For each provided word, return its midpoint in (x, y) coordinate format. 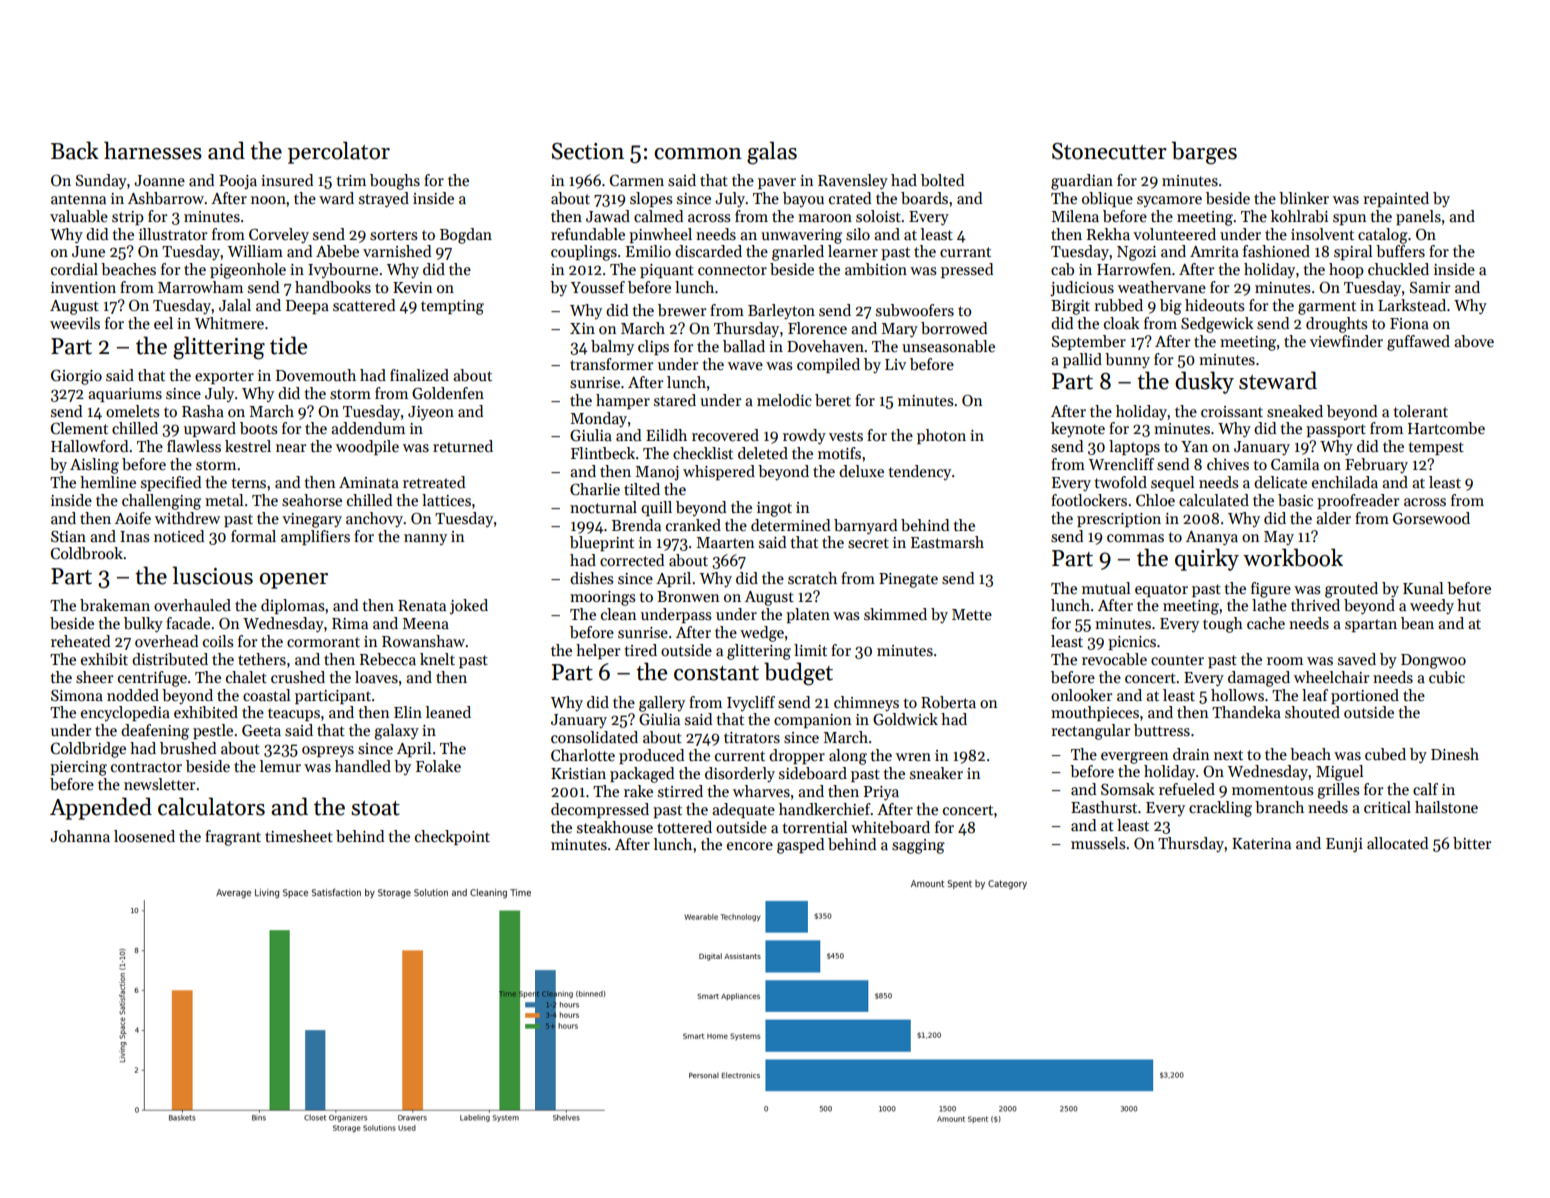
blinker (1304, 198)
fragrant (233, 838)
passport (1336, 430)
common (698, 154)
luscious (213, 575)
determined (790, 525)
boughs (395, 182)
